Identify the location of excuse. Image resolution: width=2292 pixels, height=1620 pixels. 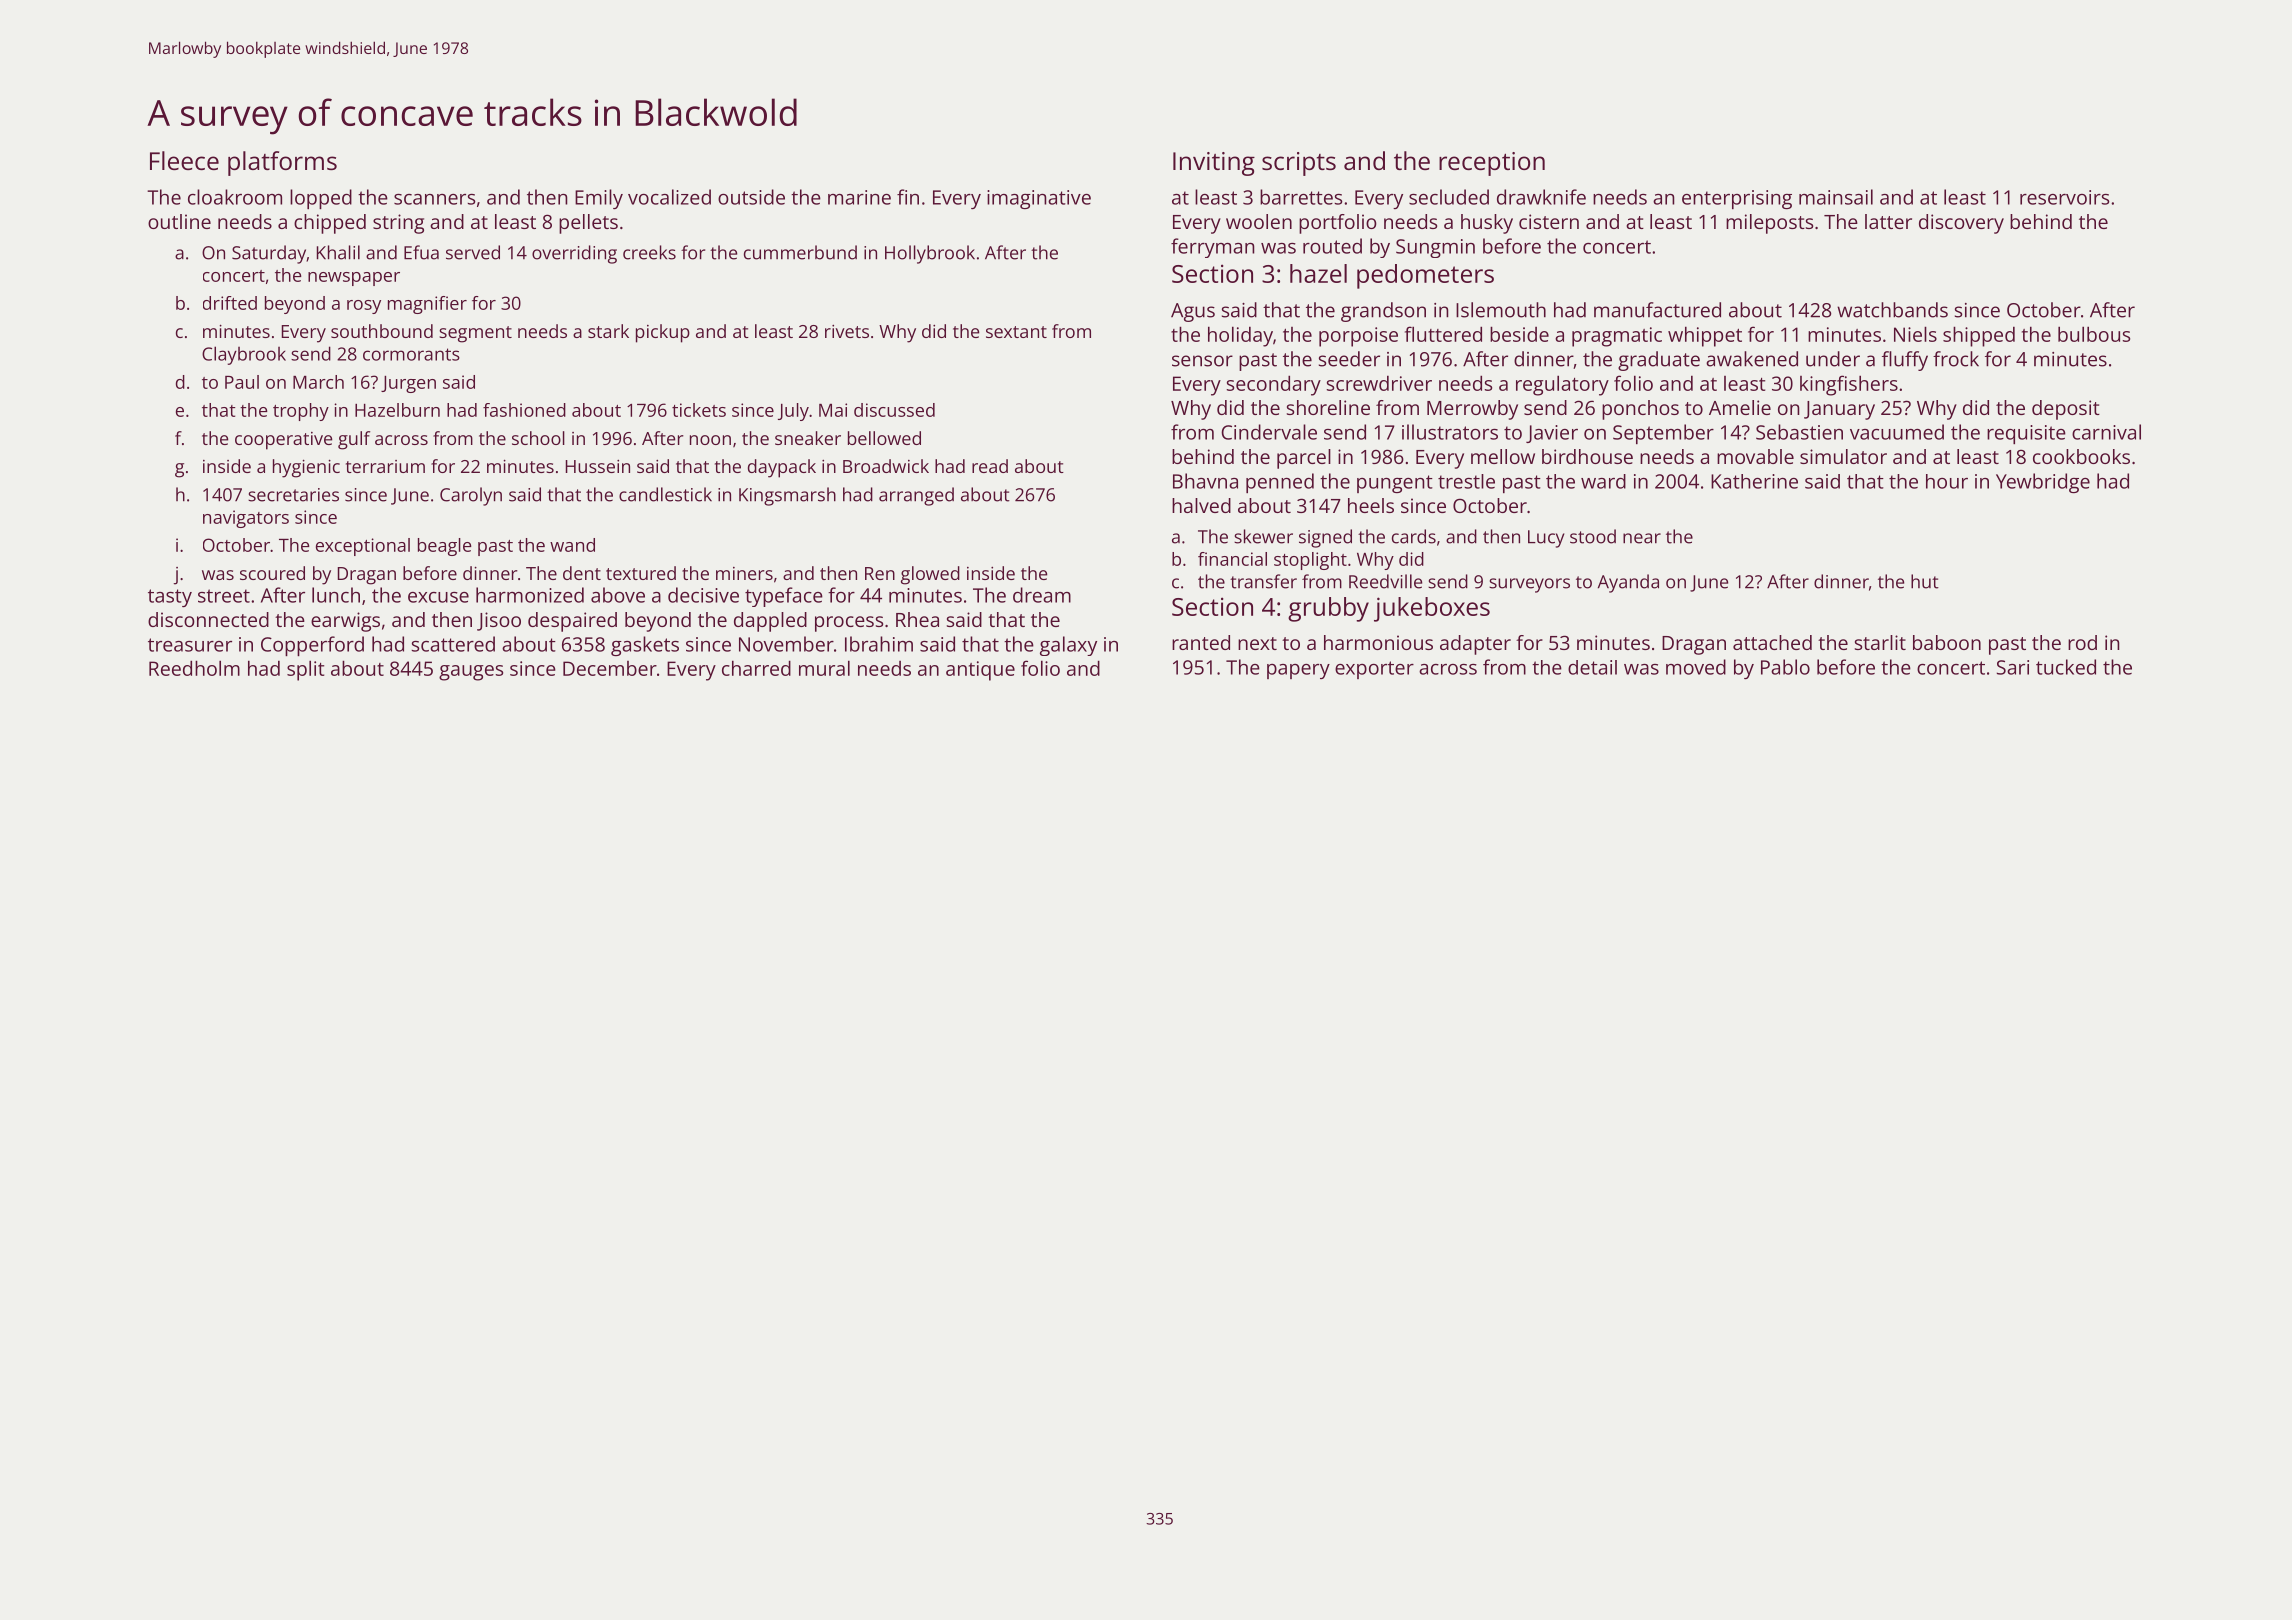
(438, 597).
